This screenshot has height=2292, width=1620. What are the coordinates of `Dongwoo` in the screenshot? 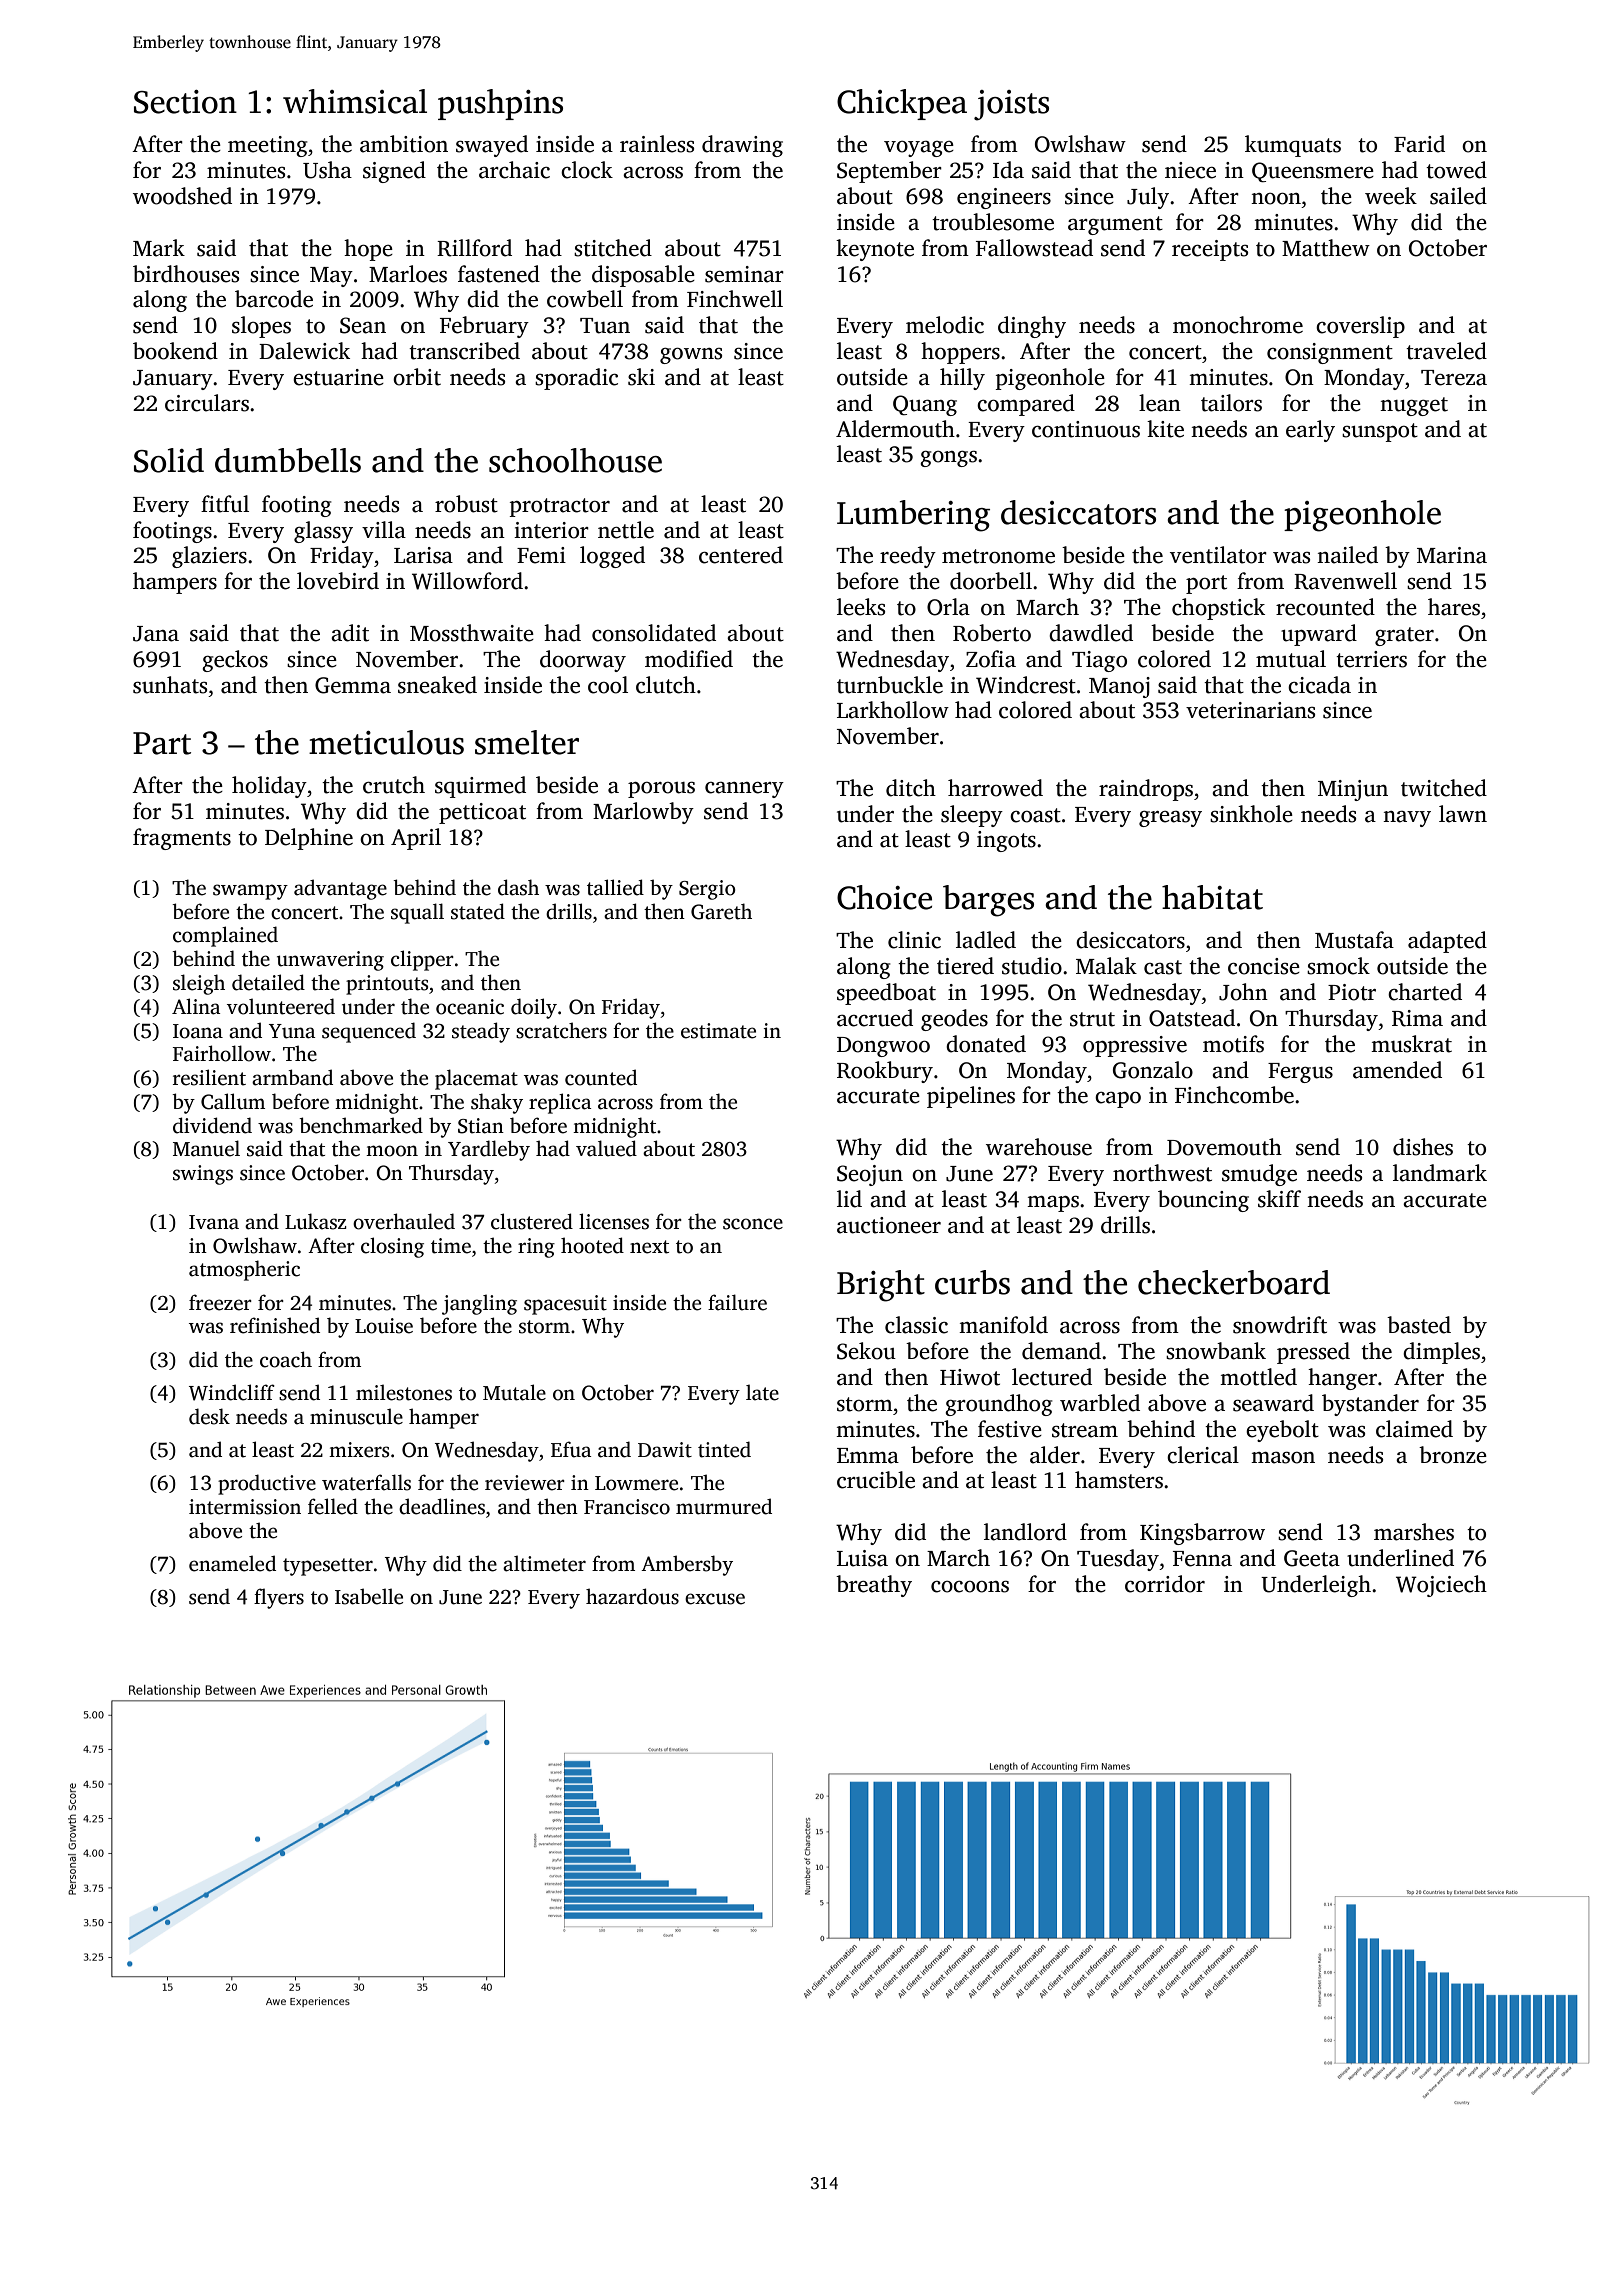 It's located at (883, 1047).
